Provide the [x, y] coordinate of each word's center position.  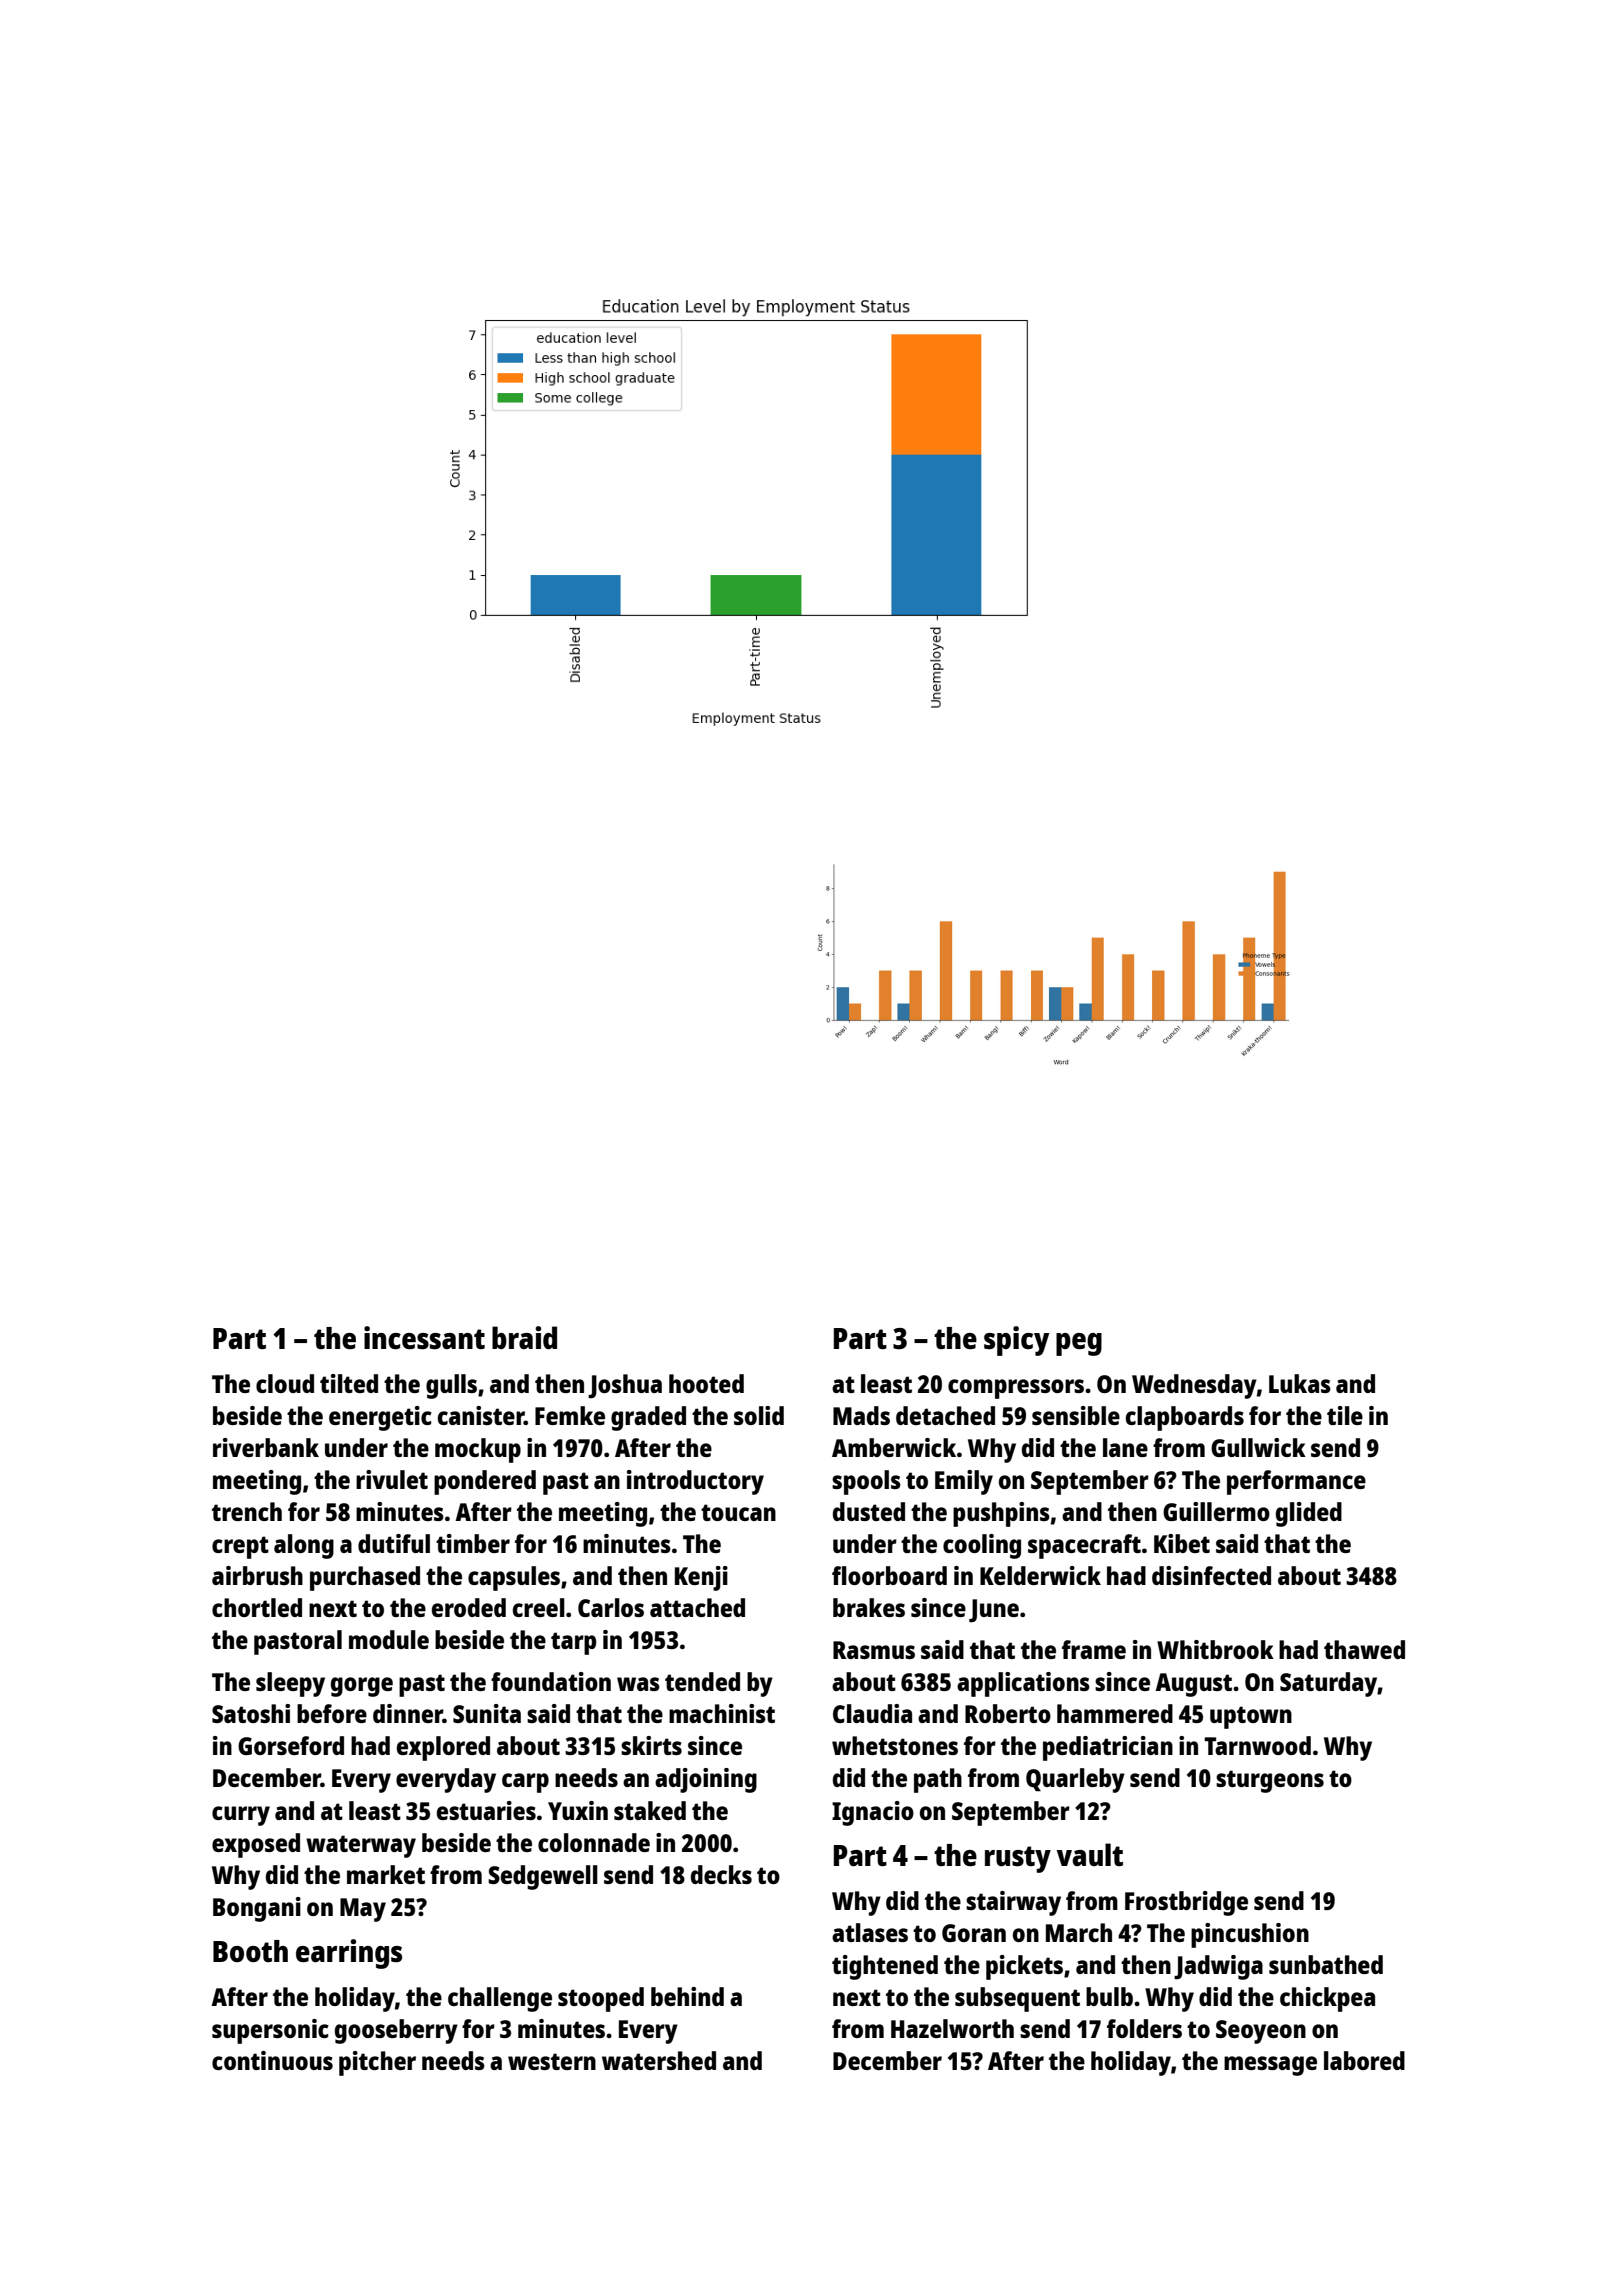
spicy [1016, 1341]
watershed [659, 2060]
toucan [738, 1512]
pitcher [377, 2063]
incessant [424, 1338]
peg [1079, 1344]
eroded [469, 1607]
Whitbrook [1215, 1649]
